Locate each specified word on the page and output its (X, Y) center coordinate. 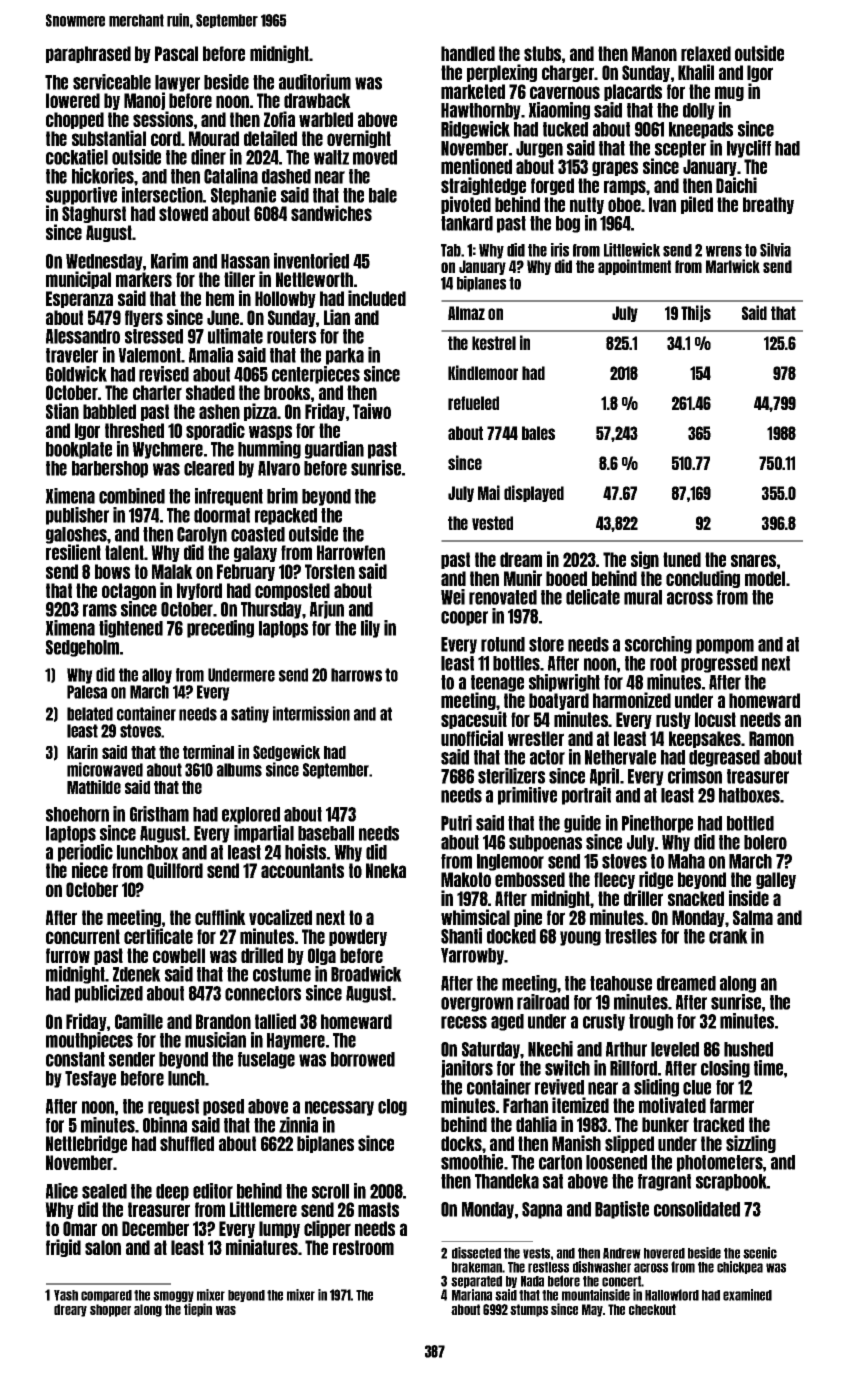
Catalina (231, 176)
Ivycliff (749, 149)
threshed (134, 430)
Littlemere (263, 1209)
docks (461, 1143)
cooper (464, 618)
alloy (157, 676)
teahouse (621, 983)
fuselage (266, 1060)
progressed (719, 664)
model (765, 578)
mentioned (476, 166)
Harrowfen (351, 552)
